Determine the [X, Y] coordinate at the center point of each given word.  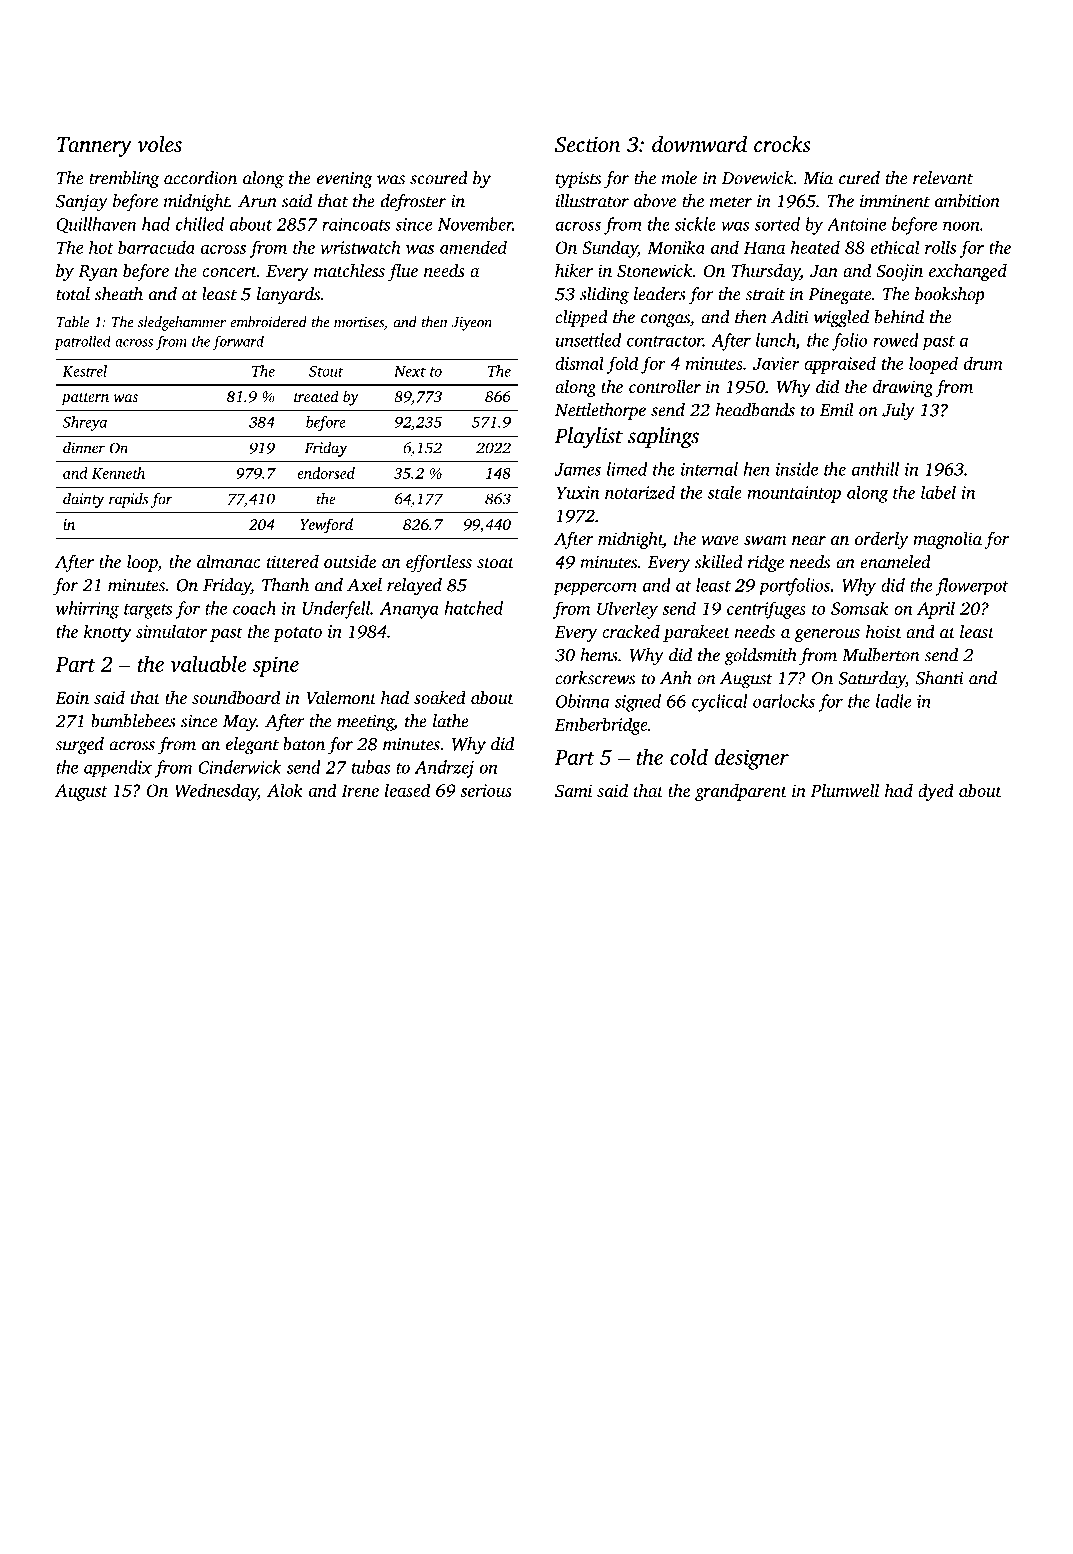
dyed [936, 792]
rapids [128, 500]
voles [160, 144]
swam [765, 540]
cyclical [720, 703]
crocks [782, 144]
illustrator [592, 201]
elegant [252, 746]
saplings [663, 438]
